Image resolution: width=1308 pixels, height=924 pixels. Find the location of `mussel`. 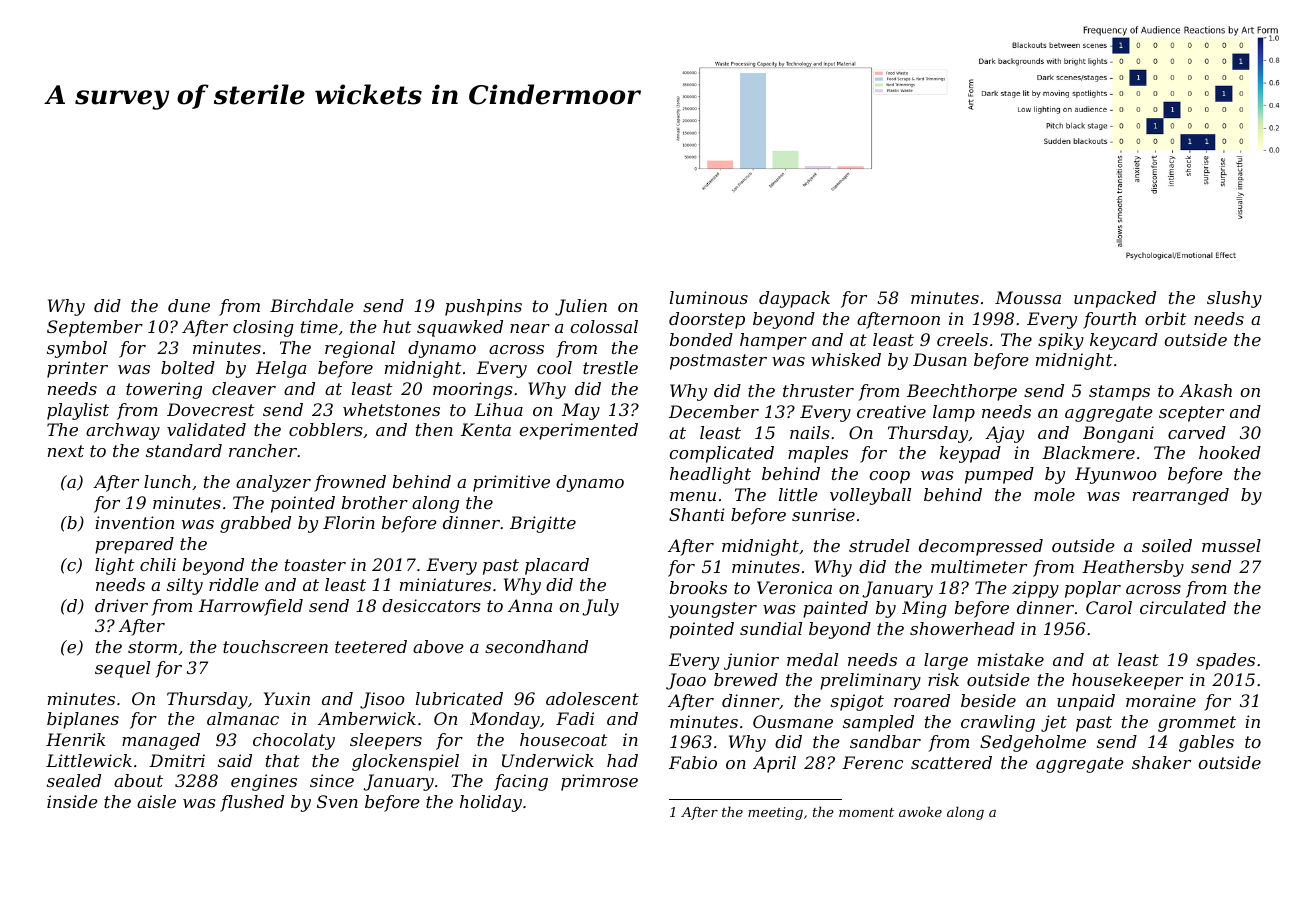

mussel is located at coordinates (1231, 545).
